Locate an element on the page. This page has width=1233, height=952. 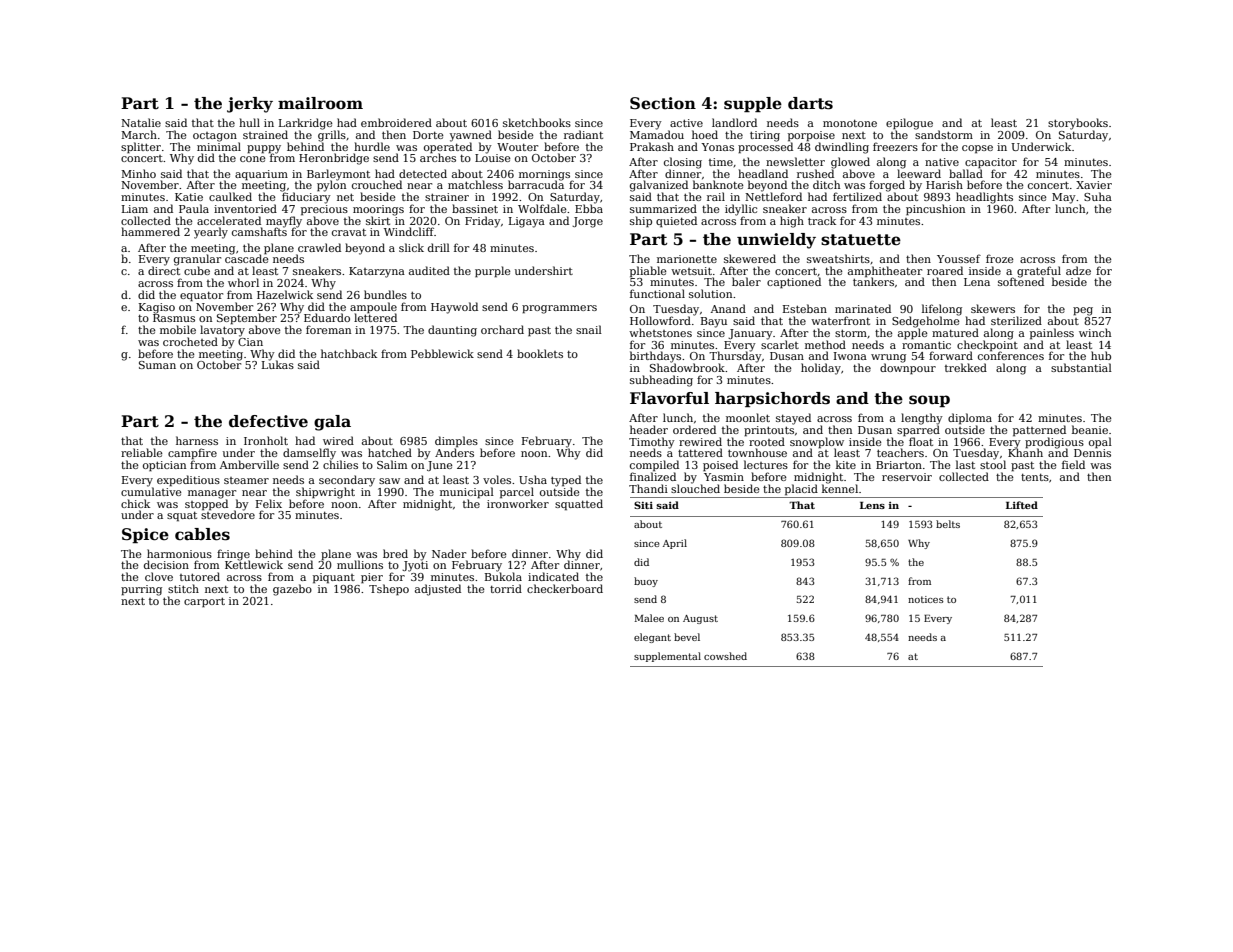
carport is located at coordinates (204, 603).
